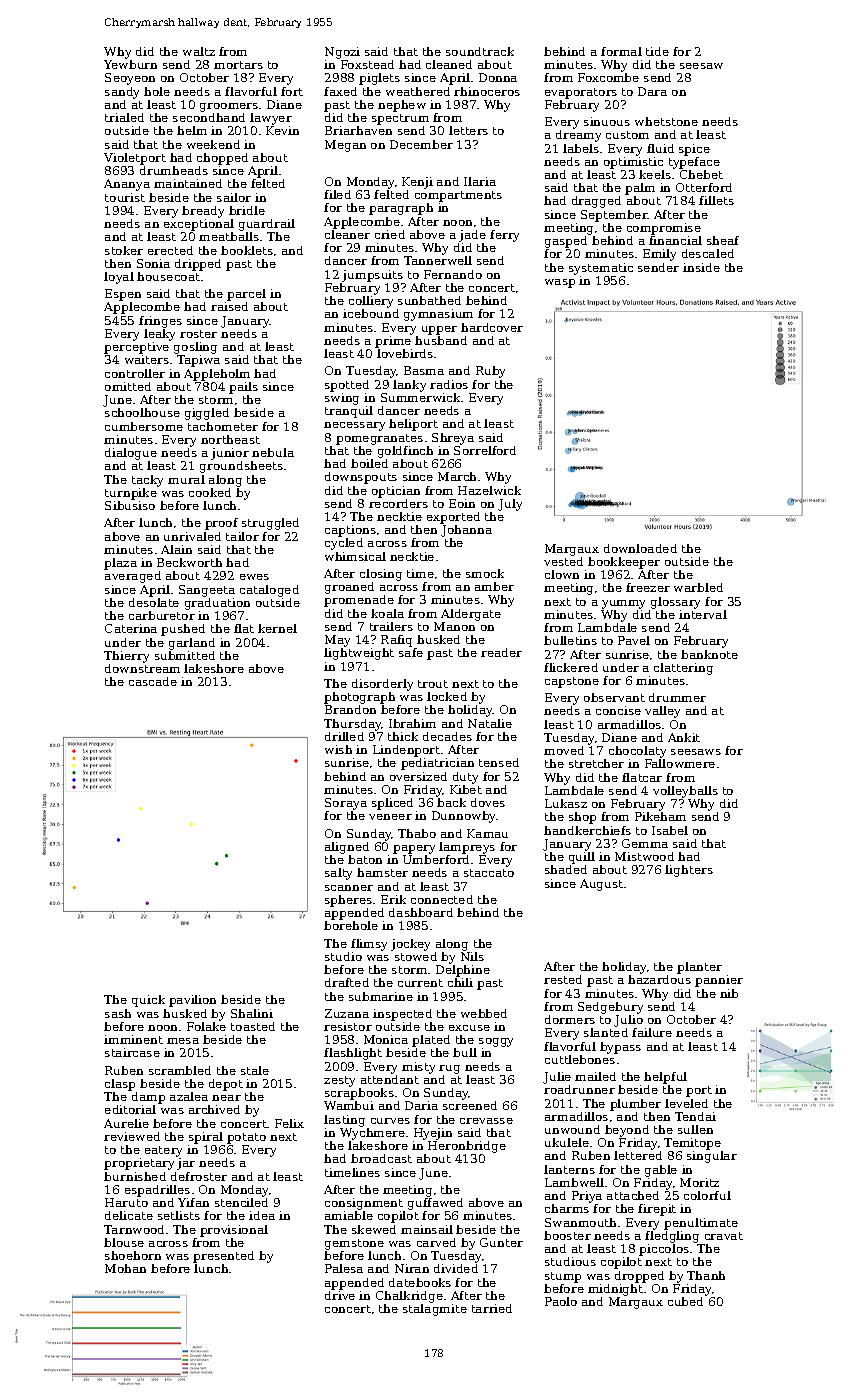  Describe the element at coordinates (657, 51) in the screenshot. I see `tide` at that location.
